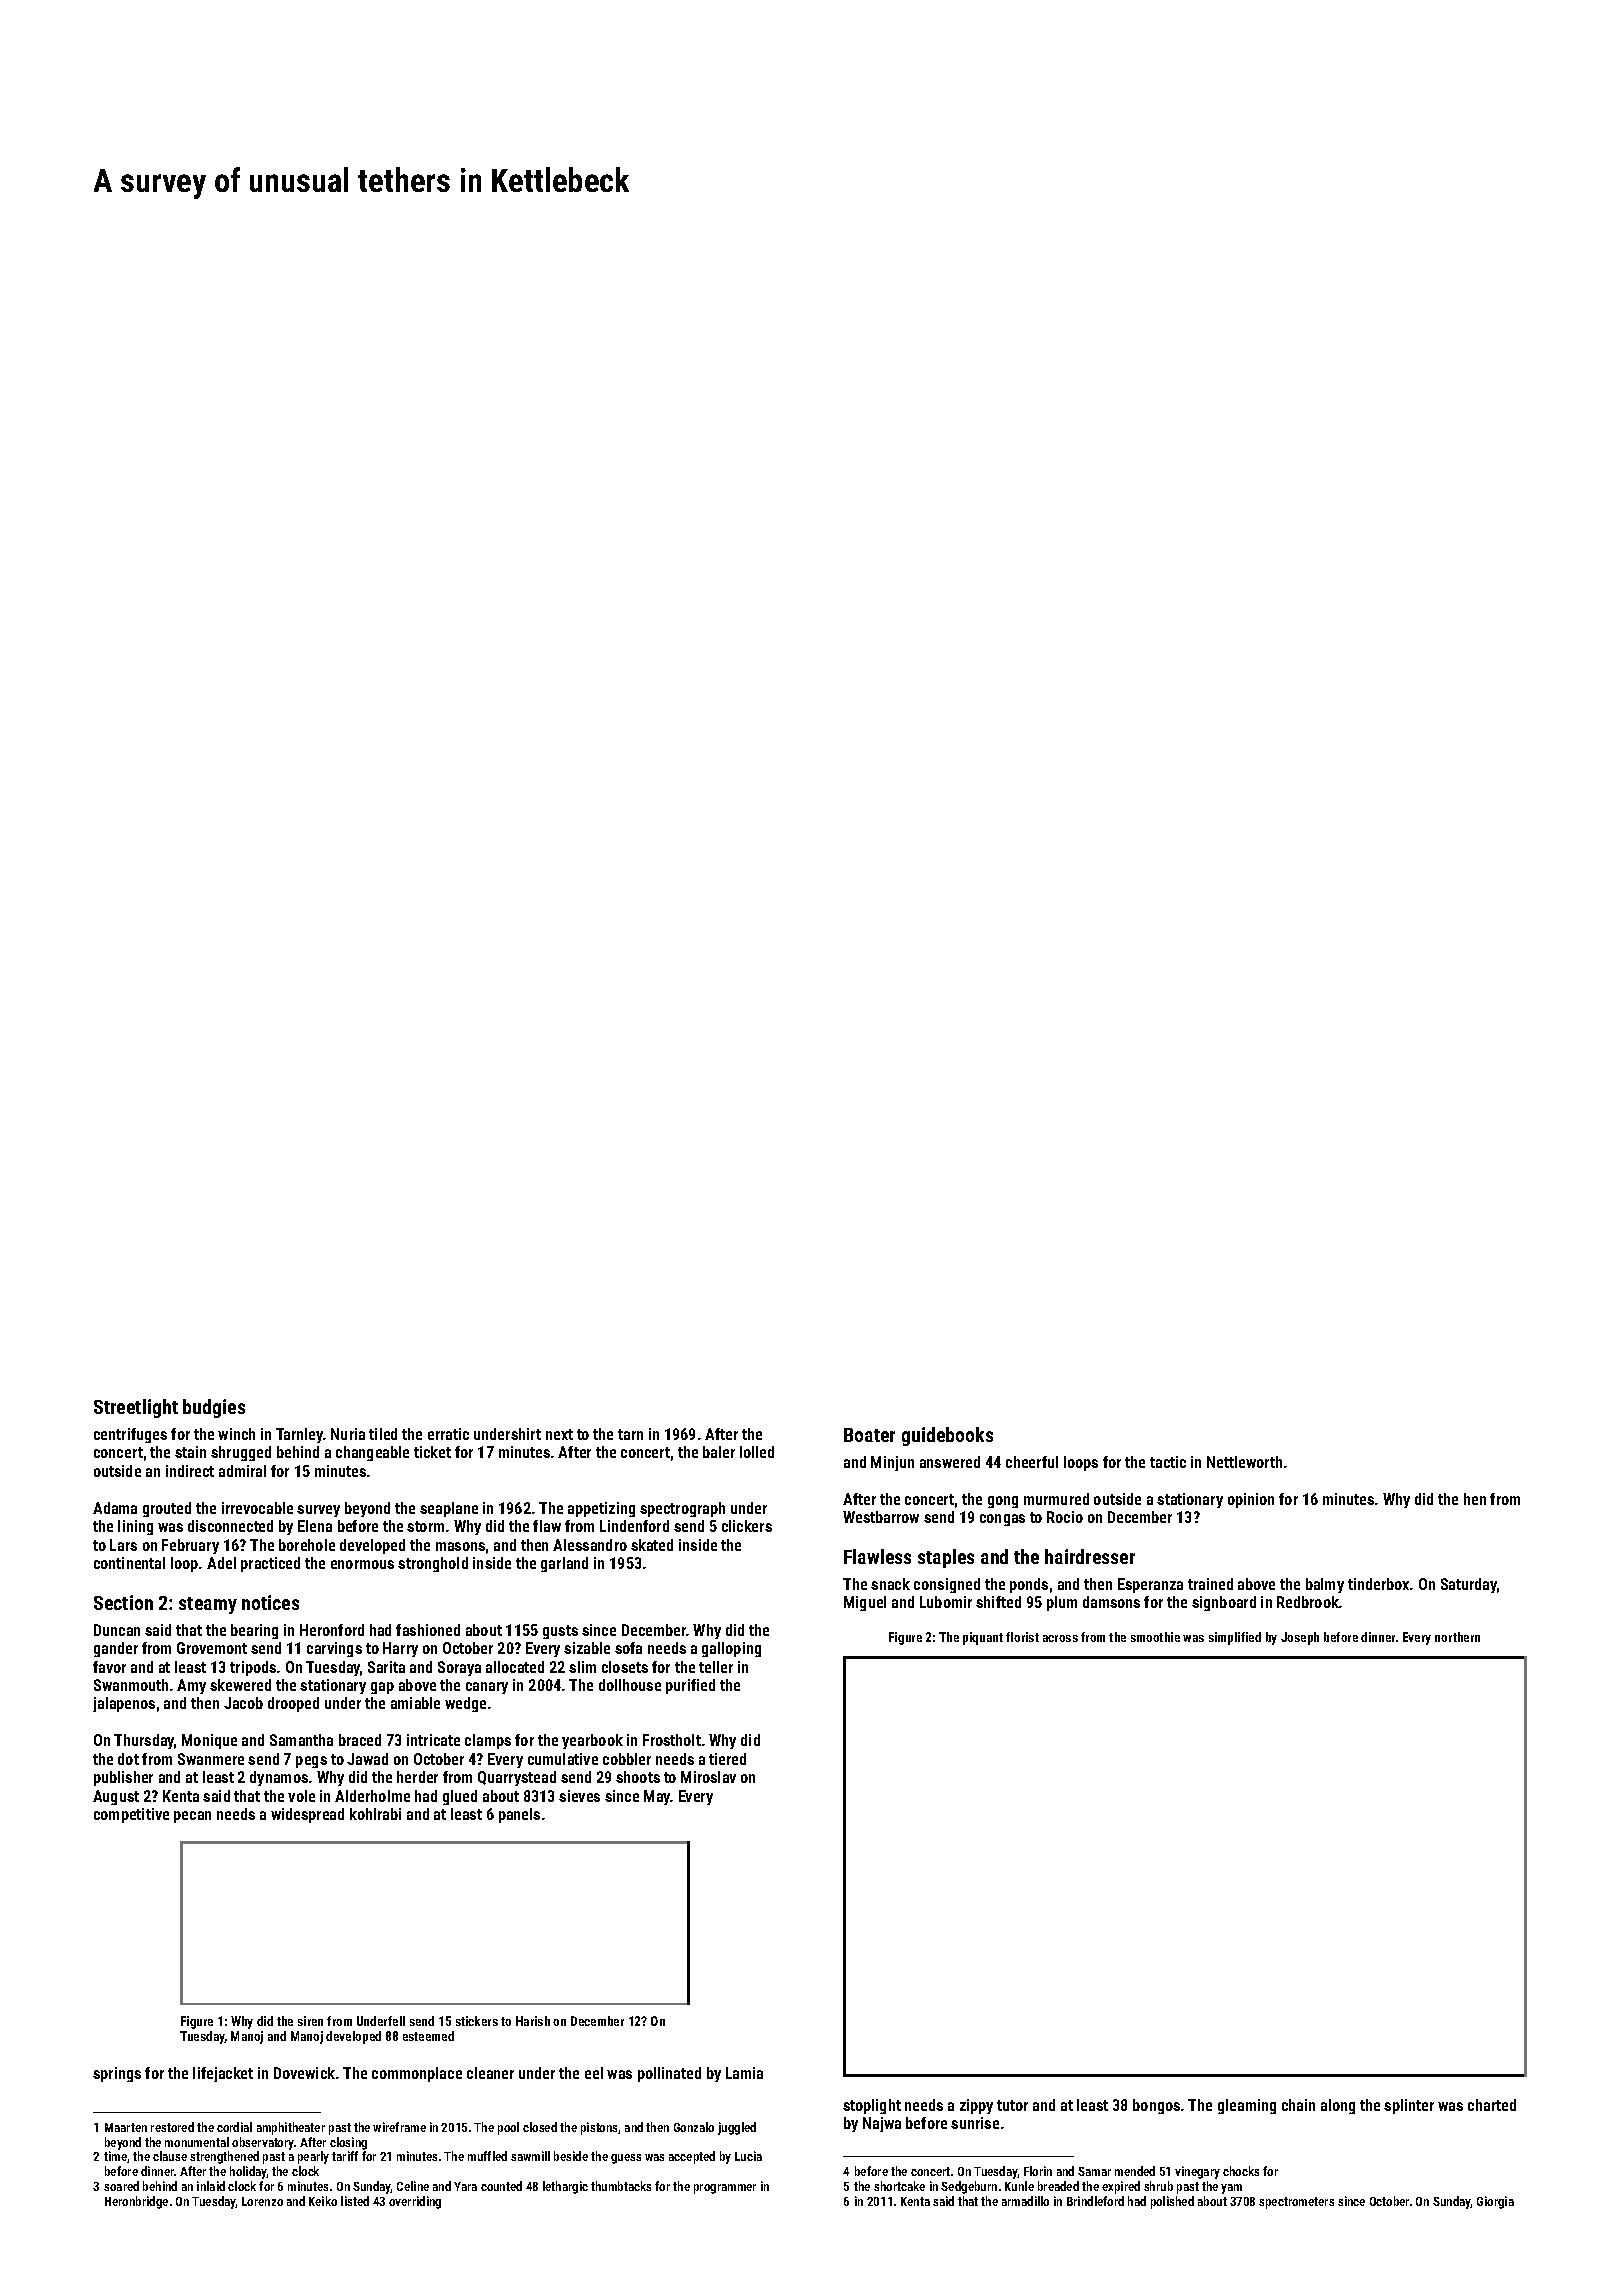  Describe the element at coordinates (657, 1797) in the page. I see `May` at that location.
